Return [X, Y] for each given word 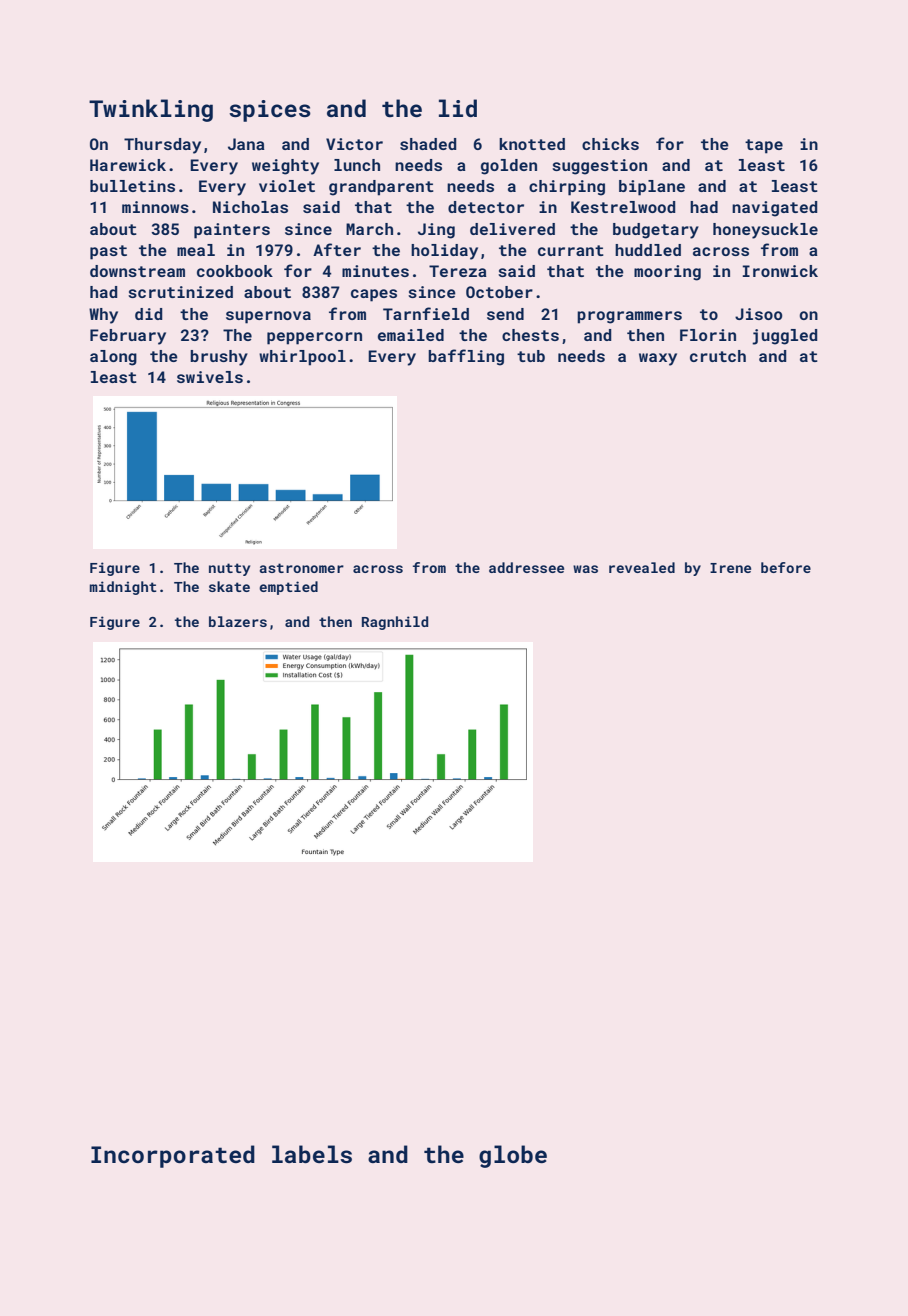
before [786, 567]
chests [530, 335]
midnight [123, 588]
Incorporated [173, 1156]
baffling [466, 357]
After [337, 249]
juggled [785, 337]
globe [513, 1156]
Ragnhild [395, 623]
